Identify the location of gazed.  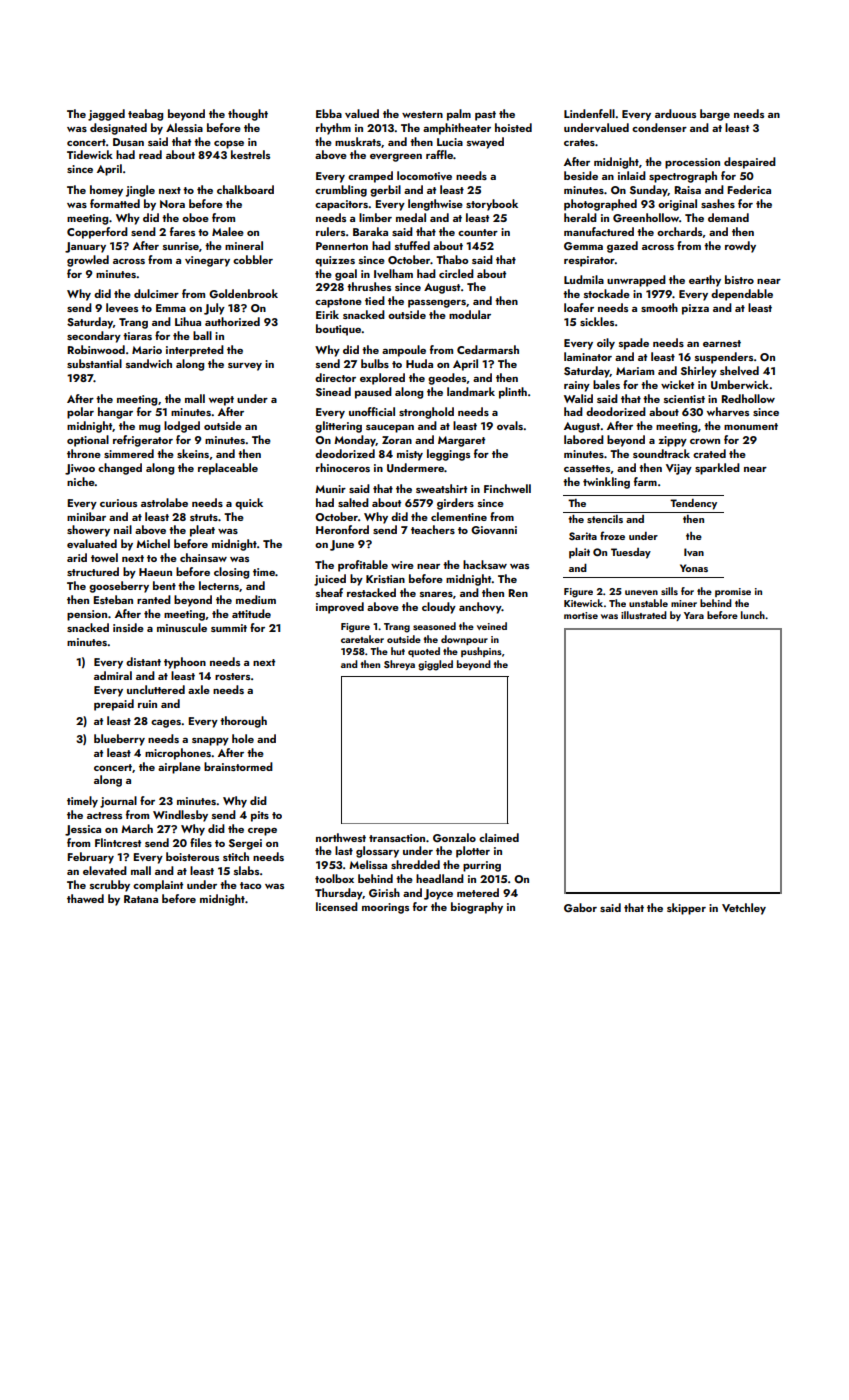
(622, 247).
